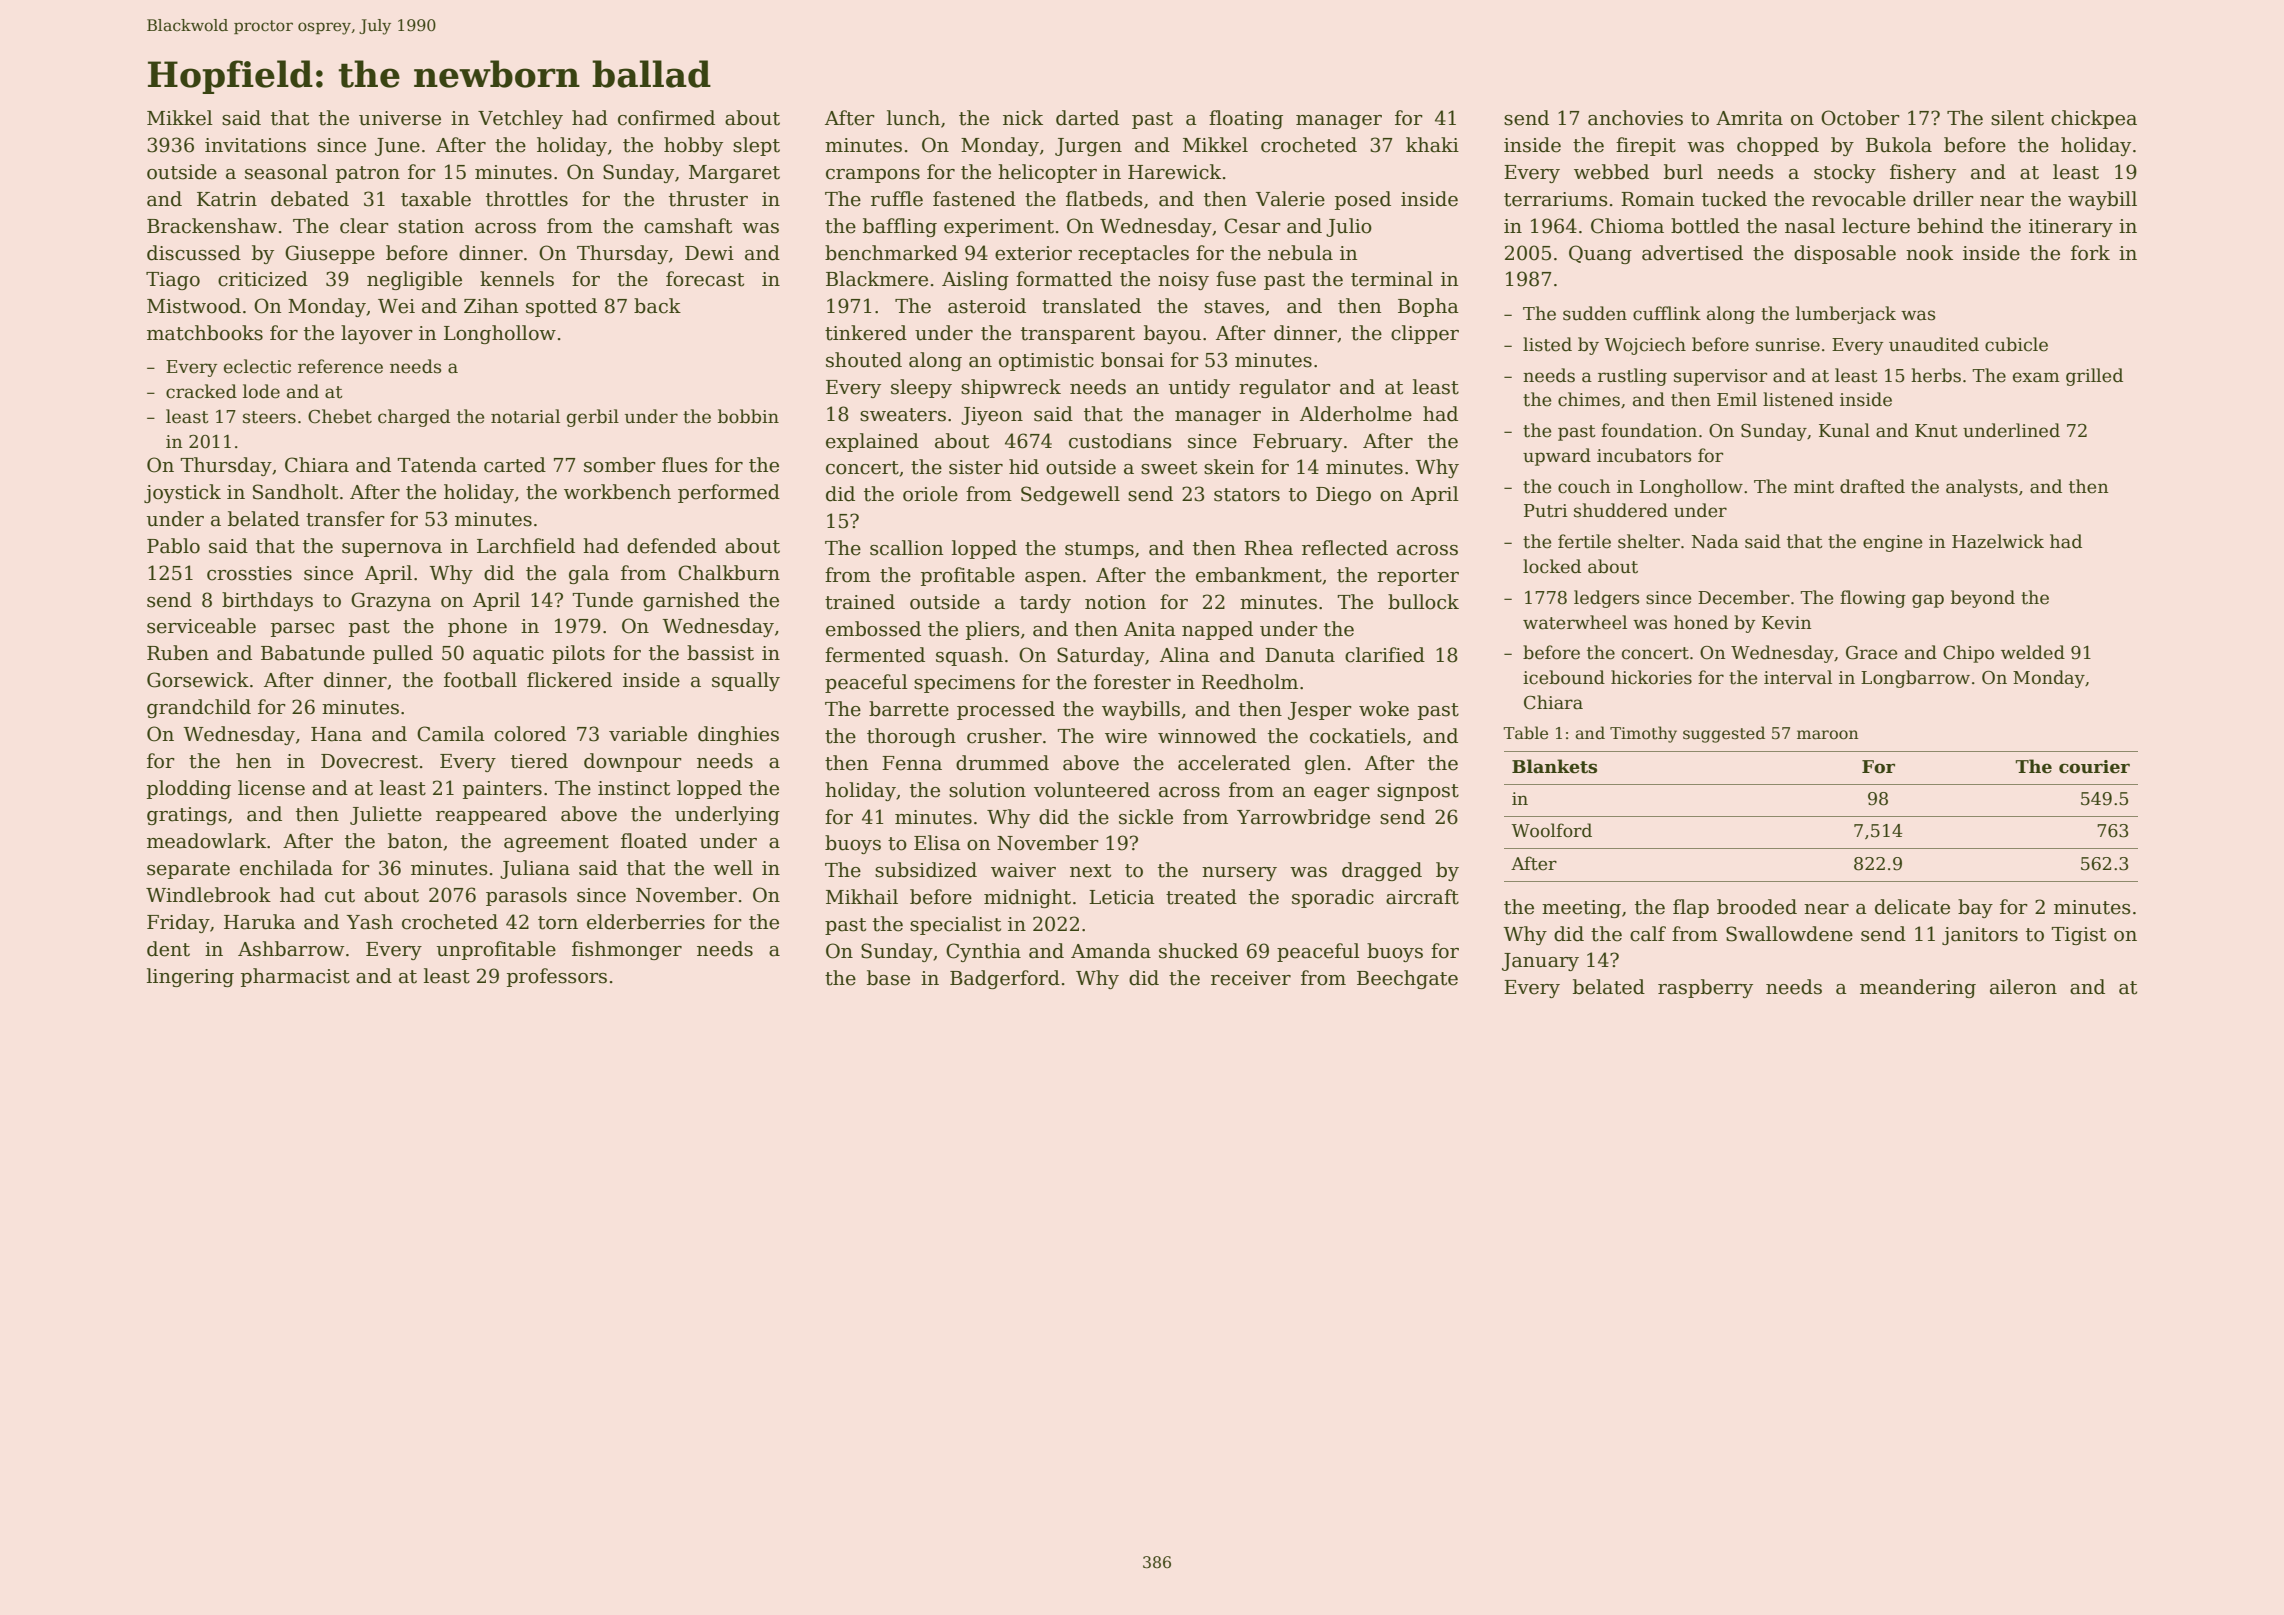 The width and height of the screenshot is (2284, 1615). I want to click on Harewick, so click(1174, 172).
